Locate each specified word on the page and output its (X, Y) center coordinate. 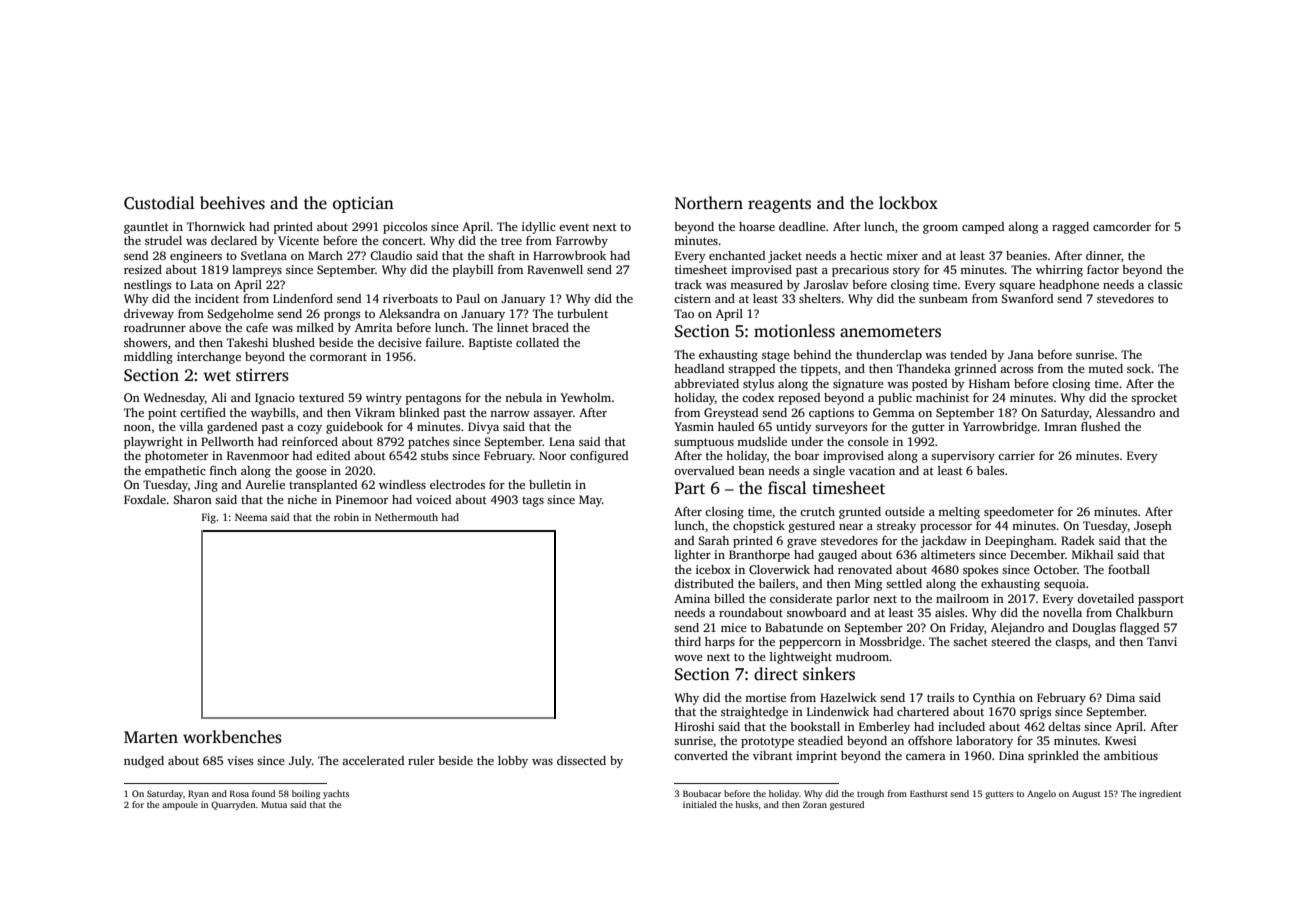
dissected (581, 760)
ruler (421, 760)
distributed (704, 583)
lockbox (908, 203)
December (1037, 554)
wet (217, 376)
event (574, 227)
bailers (777, 583)
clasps (1071, 643)
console (868, 441)
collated (537, 342)
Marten (151, 737)
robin (346, 517)
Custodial (159, 203)
